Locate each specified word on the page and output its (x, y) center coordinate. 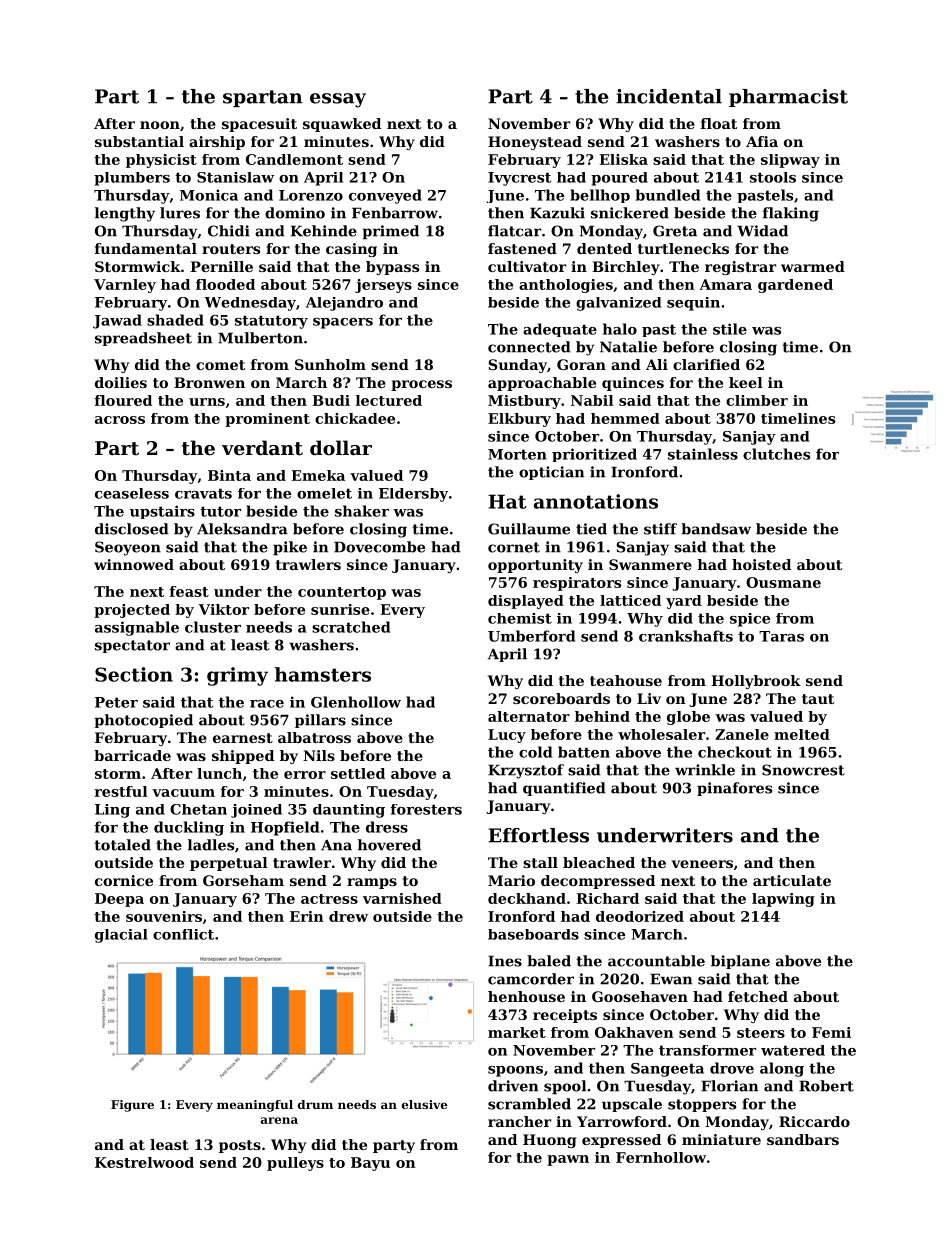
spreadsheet (143, 339)
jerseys (383, 286)
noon (160, 125)
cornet (514, 547)
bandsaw (716, 529)
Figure (132, 1106)
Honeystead (535, 143)
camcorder (531, 979)
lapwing (783, 900)
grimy (237, 676)
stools (773, 177)
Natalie (628, 347)
